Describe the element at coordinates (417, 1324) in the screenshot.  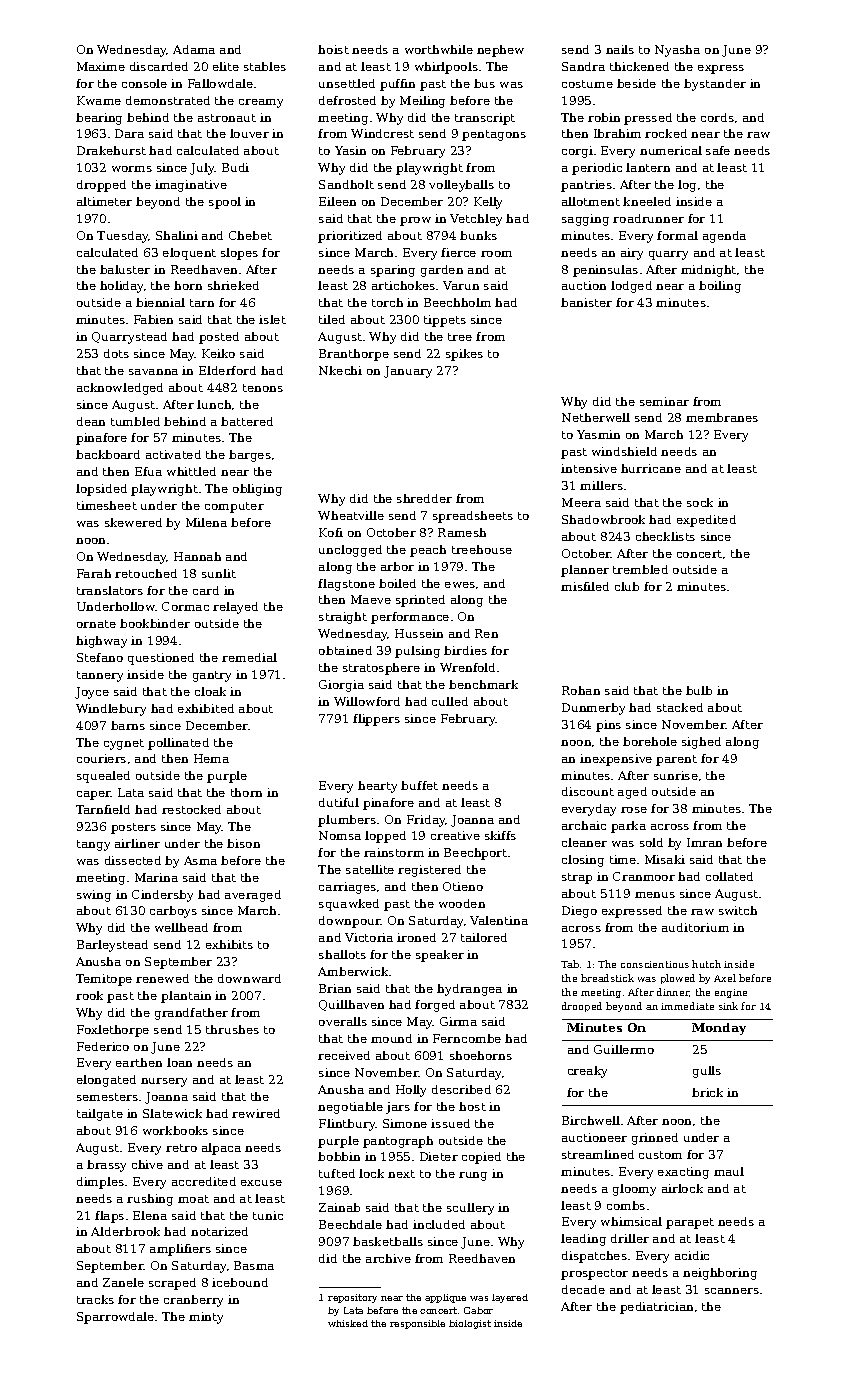
I see `responsible` at that location.
